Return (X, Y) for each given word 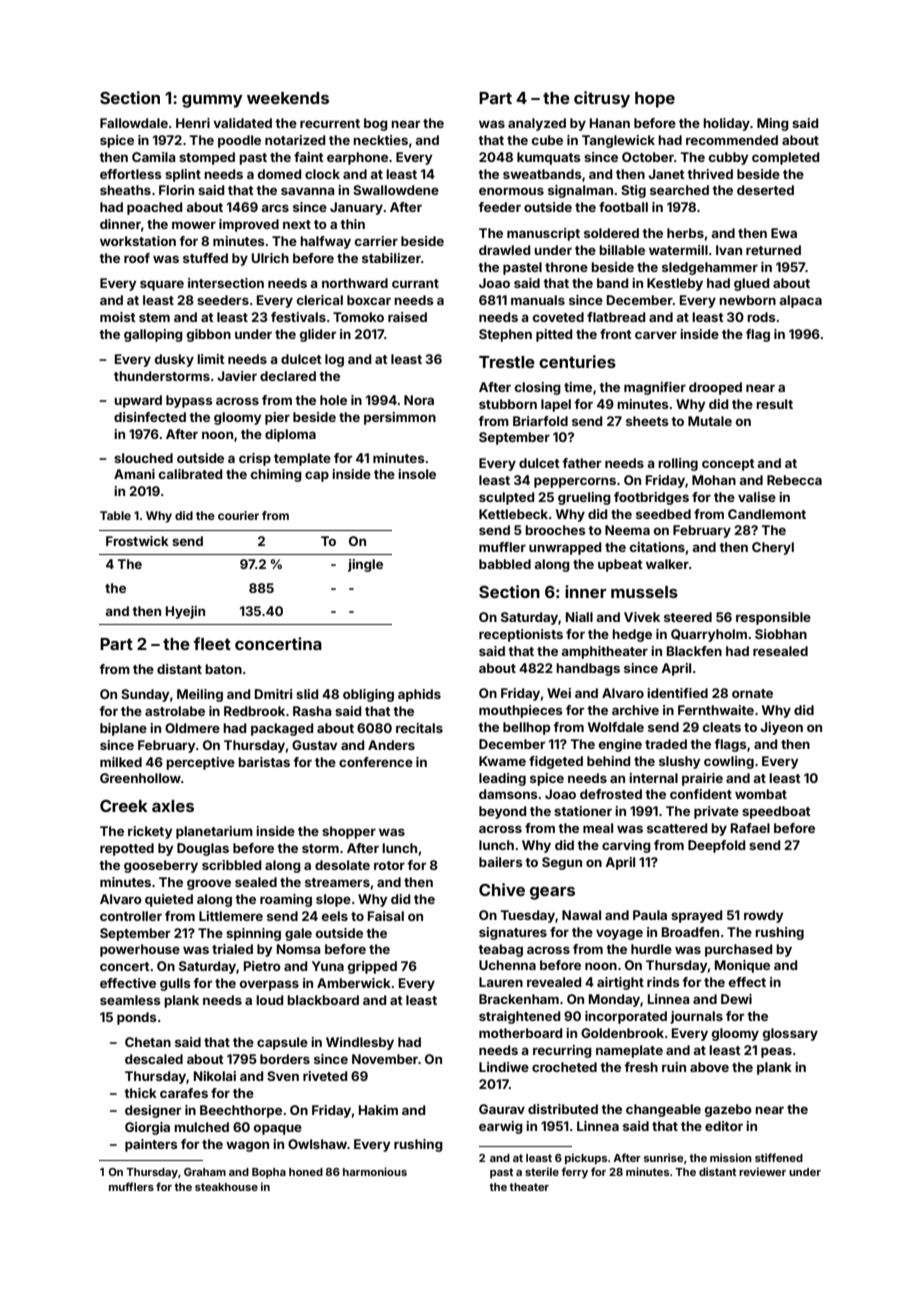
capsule (282, 1043)
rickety (150, 832)
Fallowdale (134, 123)
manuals (538, 300)
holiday (726, 124)
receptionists (521, 635)
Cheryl (773, 548)
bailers (501, 862)
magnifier (655, 388)
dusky (174, 360)
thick (140, 1093)
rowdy (763, 916)
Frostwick (137, 541)
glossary (790, 1034)
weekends (288, 98)
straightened (520, 1017)
